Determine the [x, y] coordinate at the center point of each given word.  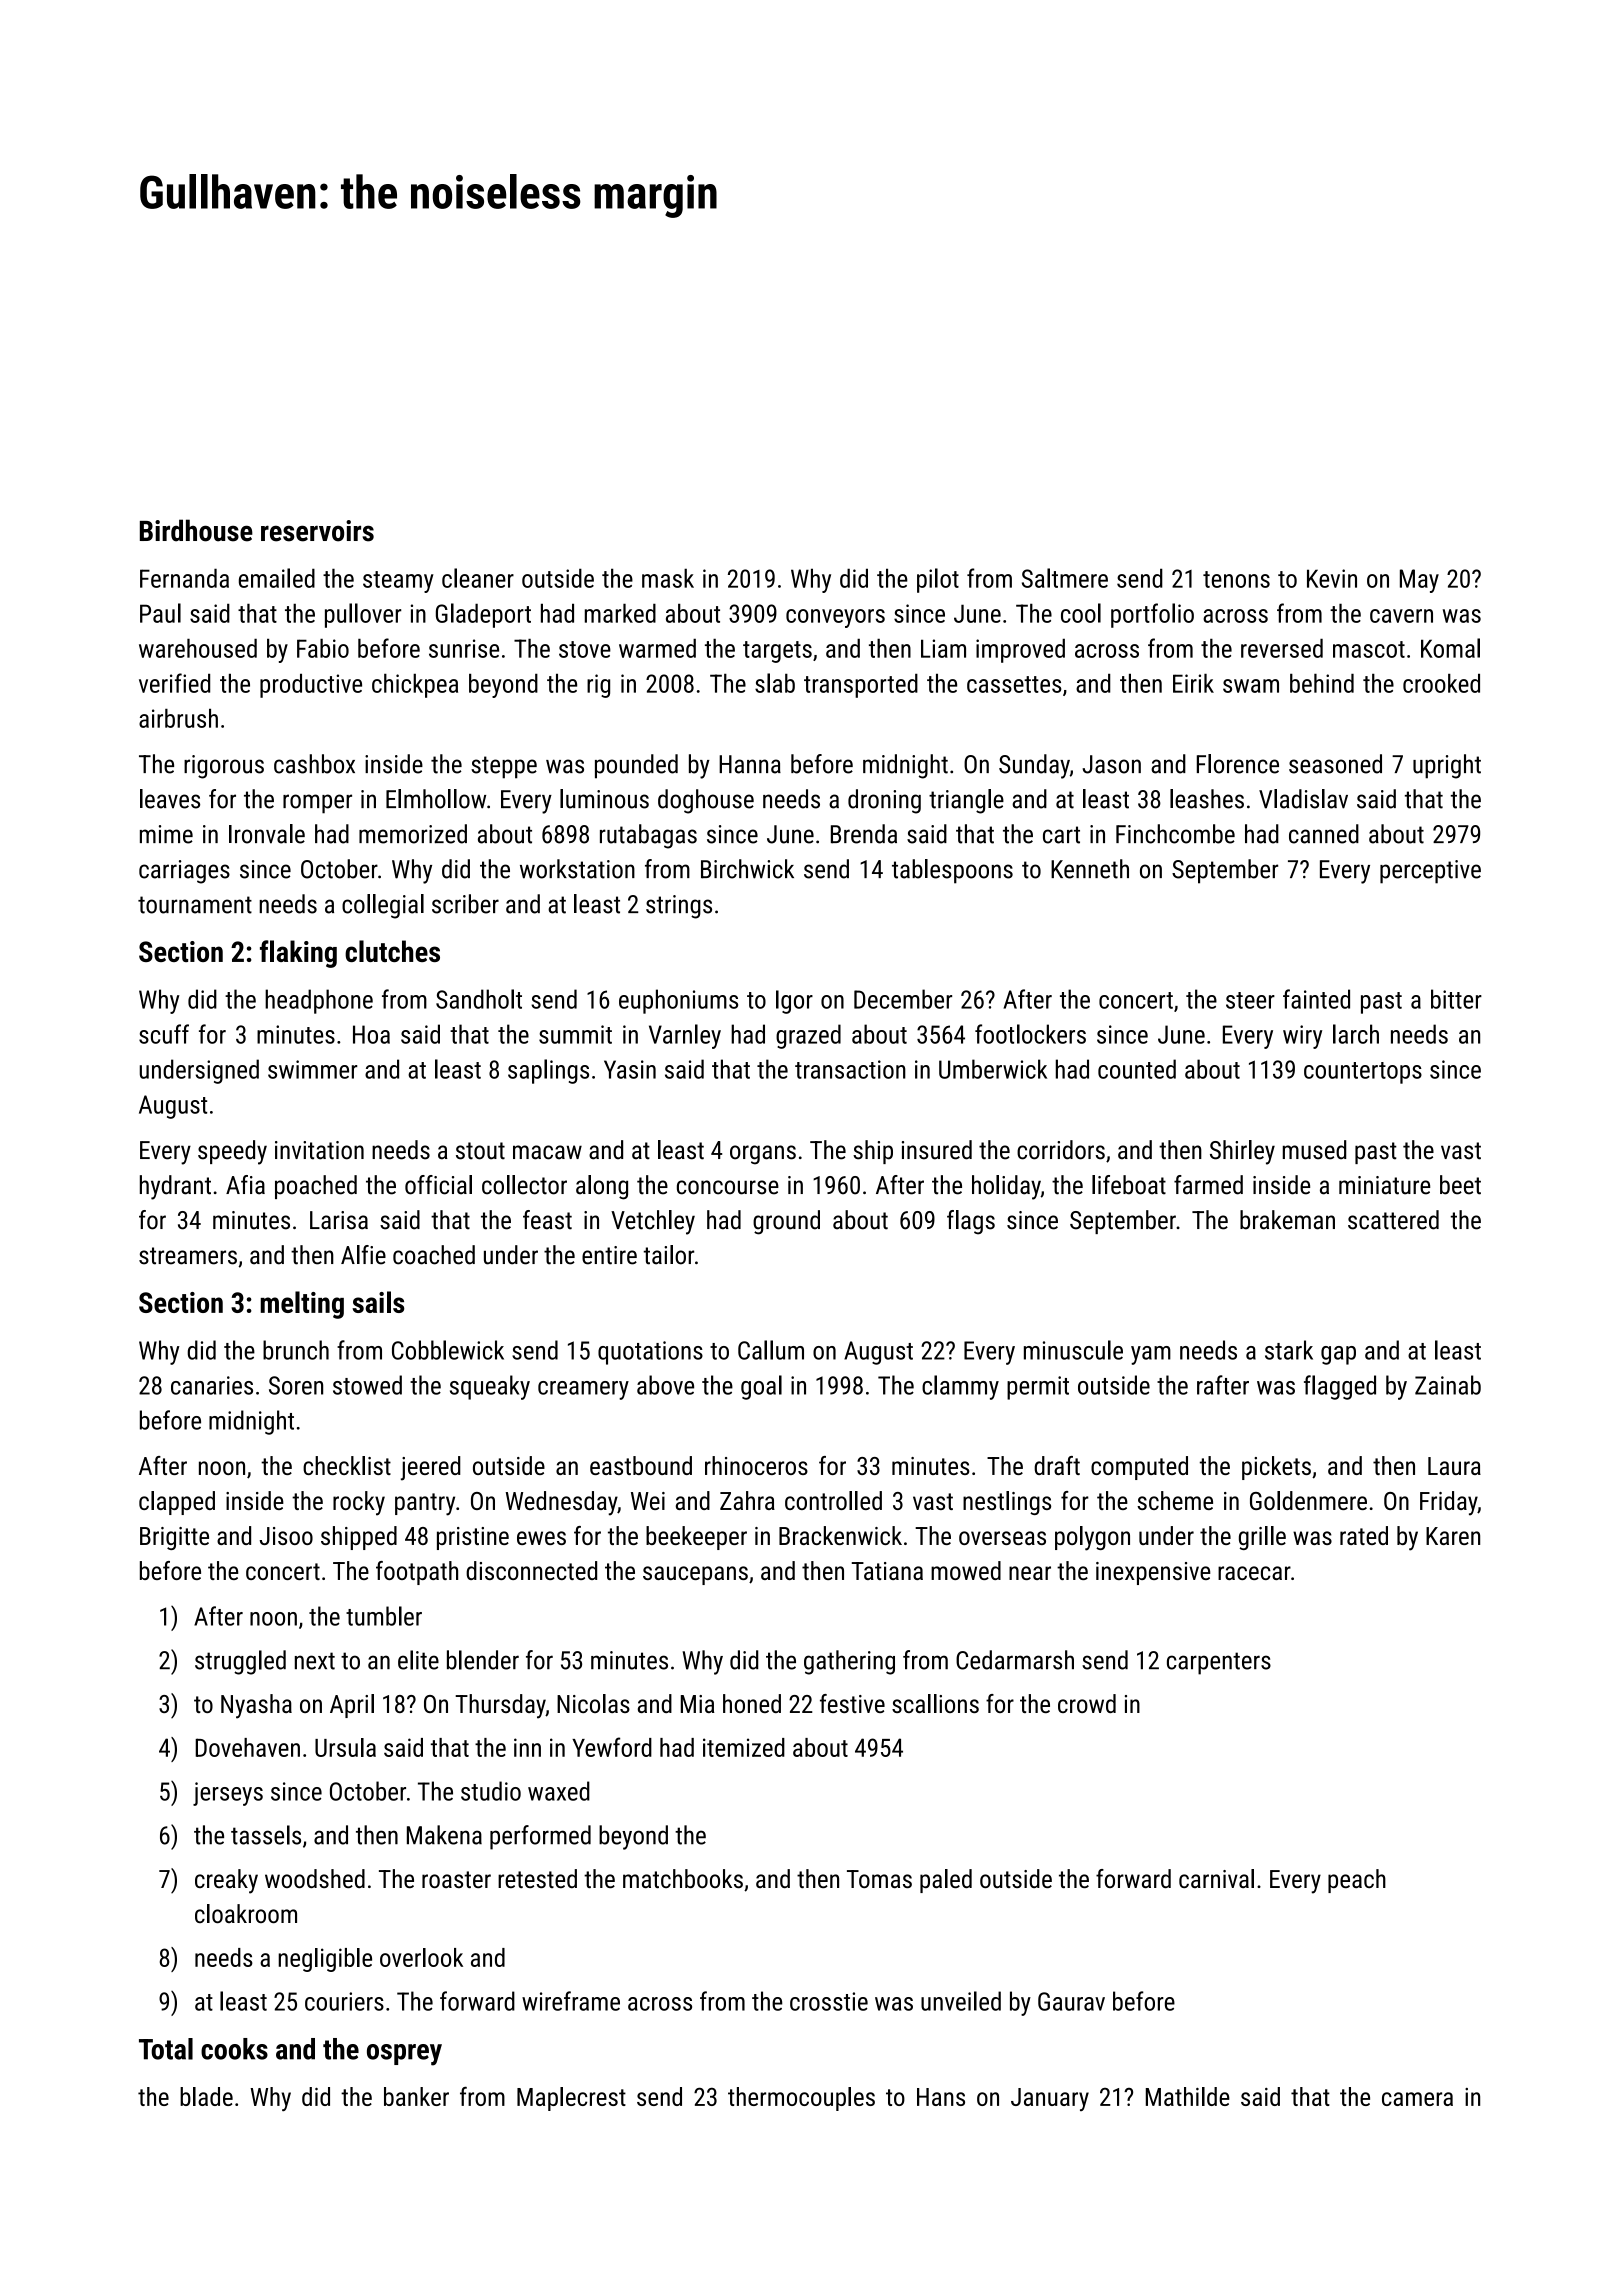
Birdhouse [196, 530]
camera [1417, 2099]
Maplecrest [571, 2099]
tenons [1236, 579]
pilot [938, 580]
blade [206, 2096]
